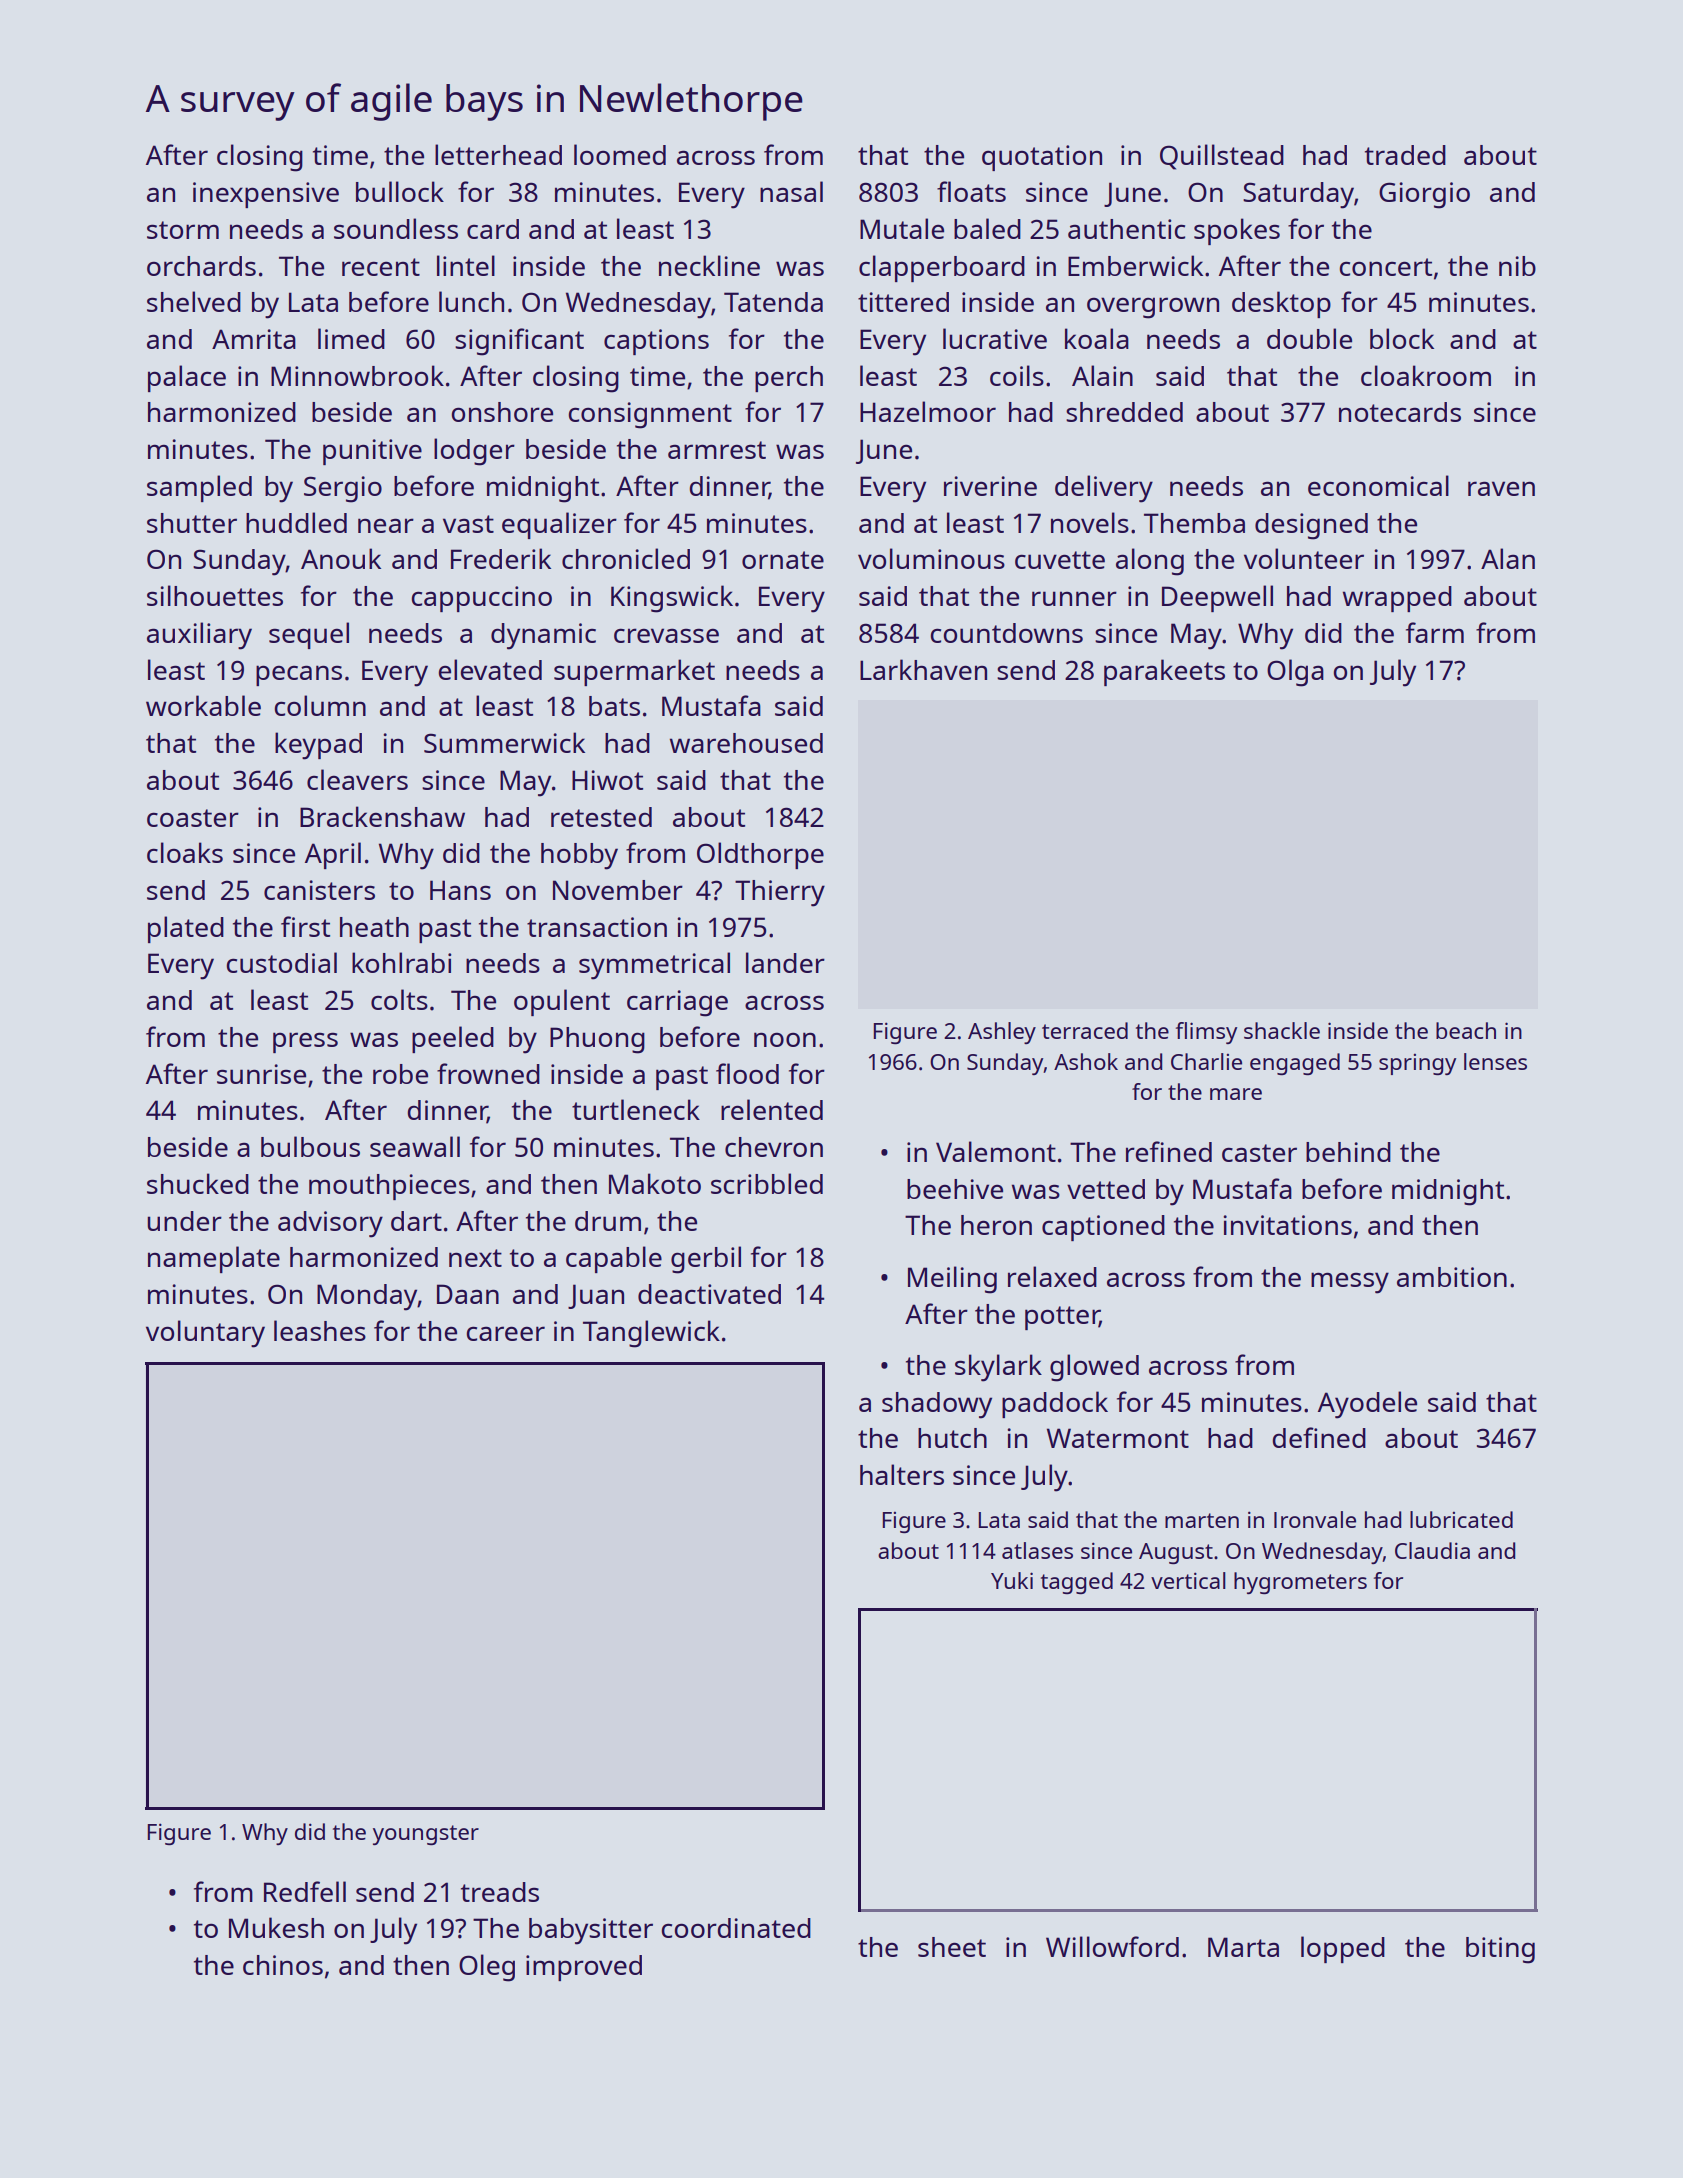 This image has width=1683, height=2178. Describe the element at coordinates (1367, 1405) in the image. I see `Ayodele` at that location.
